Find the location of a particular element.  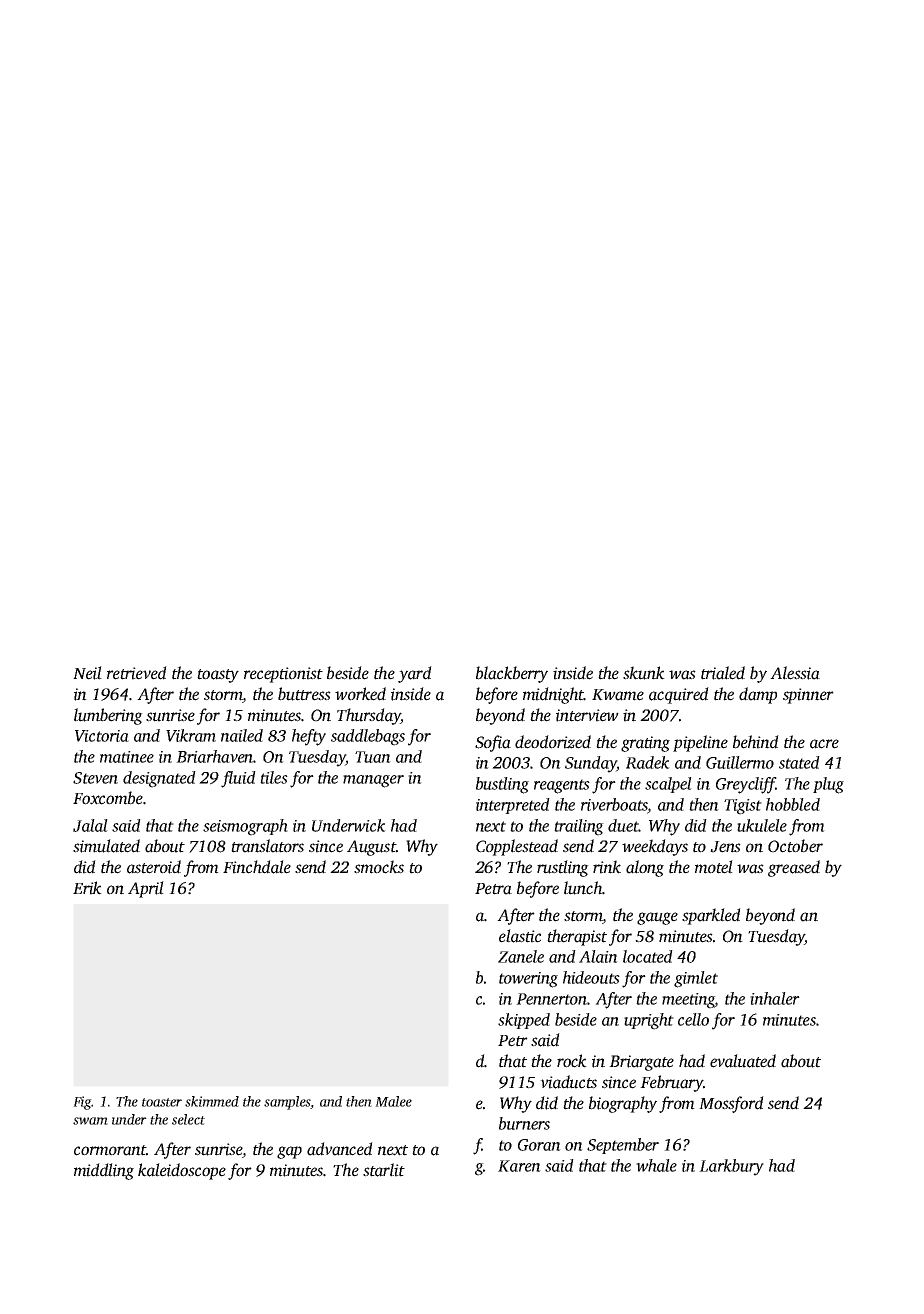

toasty is located at coordinates (218, 676).
